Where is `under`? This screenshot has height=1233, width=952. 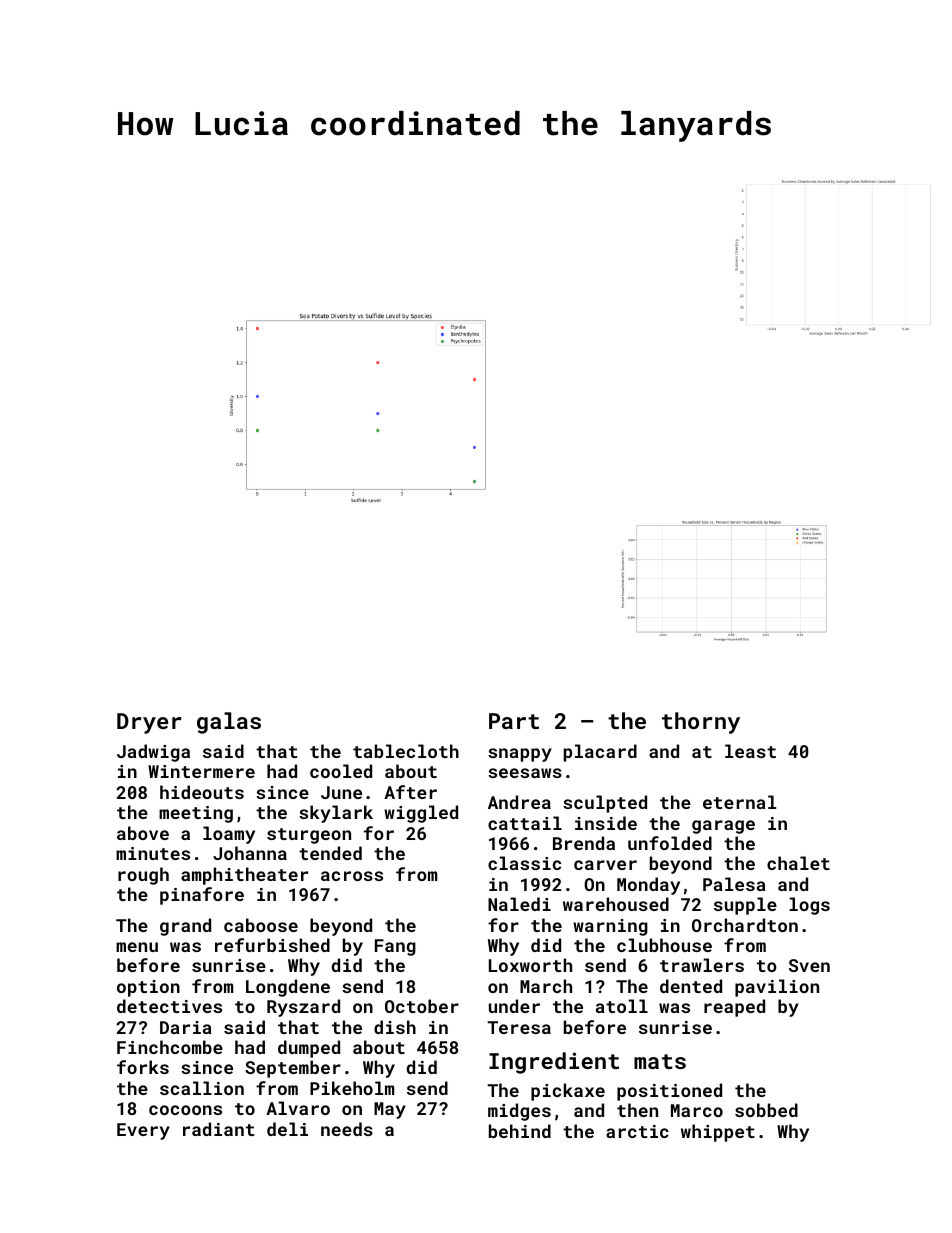
under is located at coordinates (514, 1006).
